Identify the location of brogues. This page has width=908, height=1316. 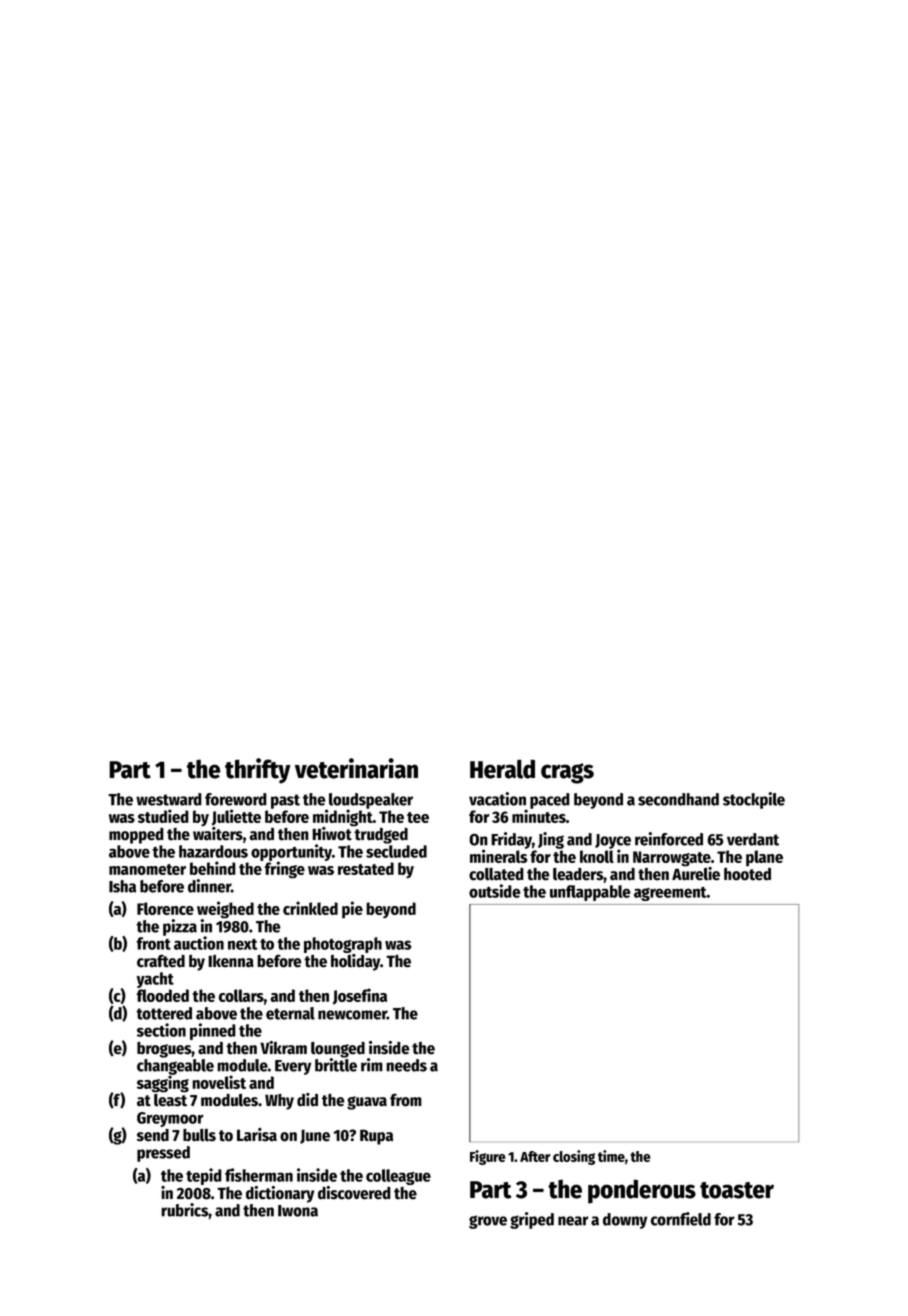
(164, 1049).
